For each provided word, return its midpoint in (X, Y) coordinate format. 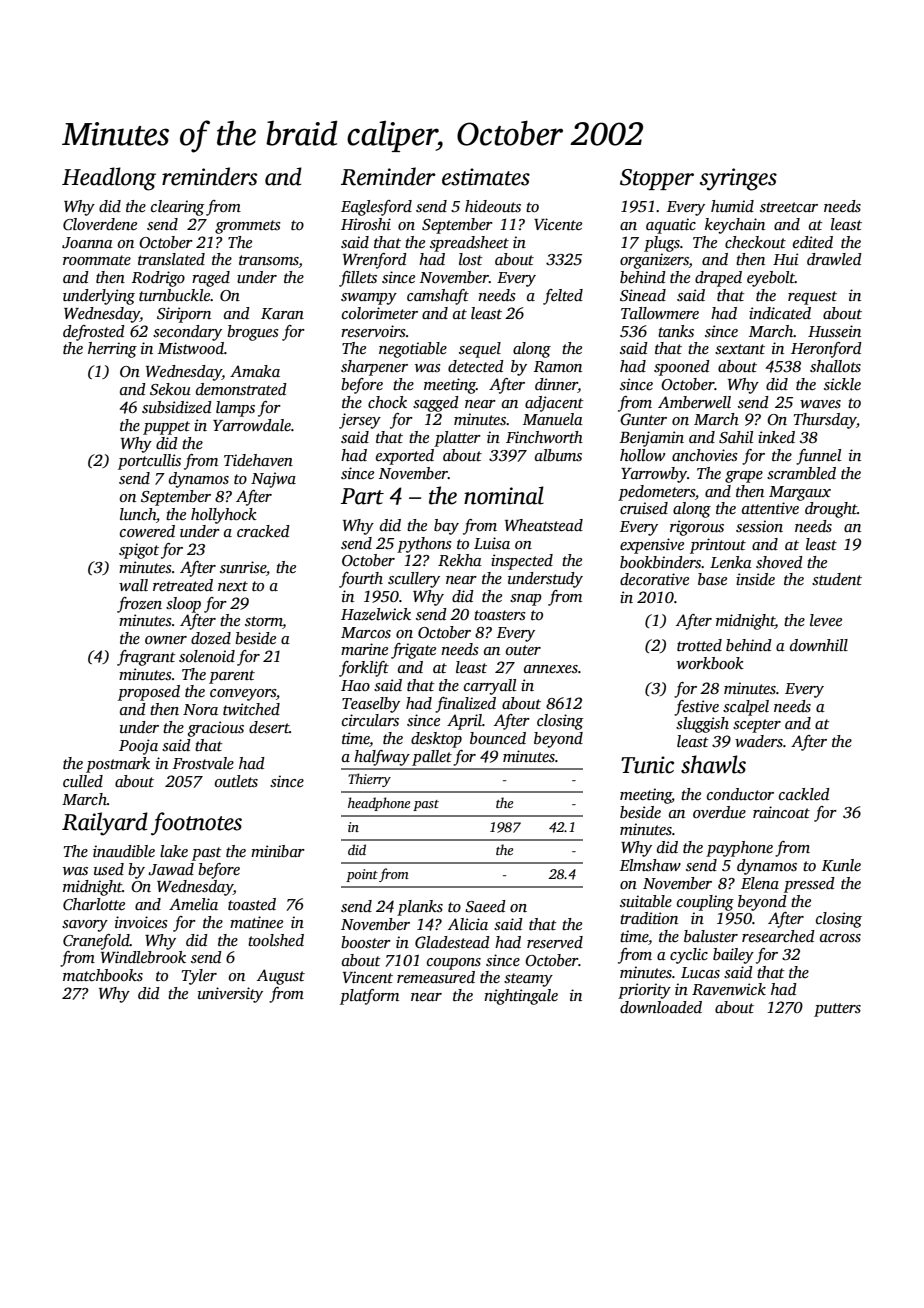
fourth (361, 580)
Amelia (193, 904)
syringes (738, 179)
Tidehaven (258, 460)
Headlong (109, 179)
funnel (818, 457)
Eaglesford (376, 208)
